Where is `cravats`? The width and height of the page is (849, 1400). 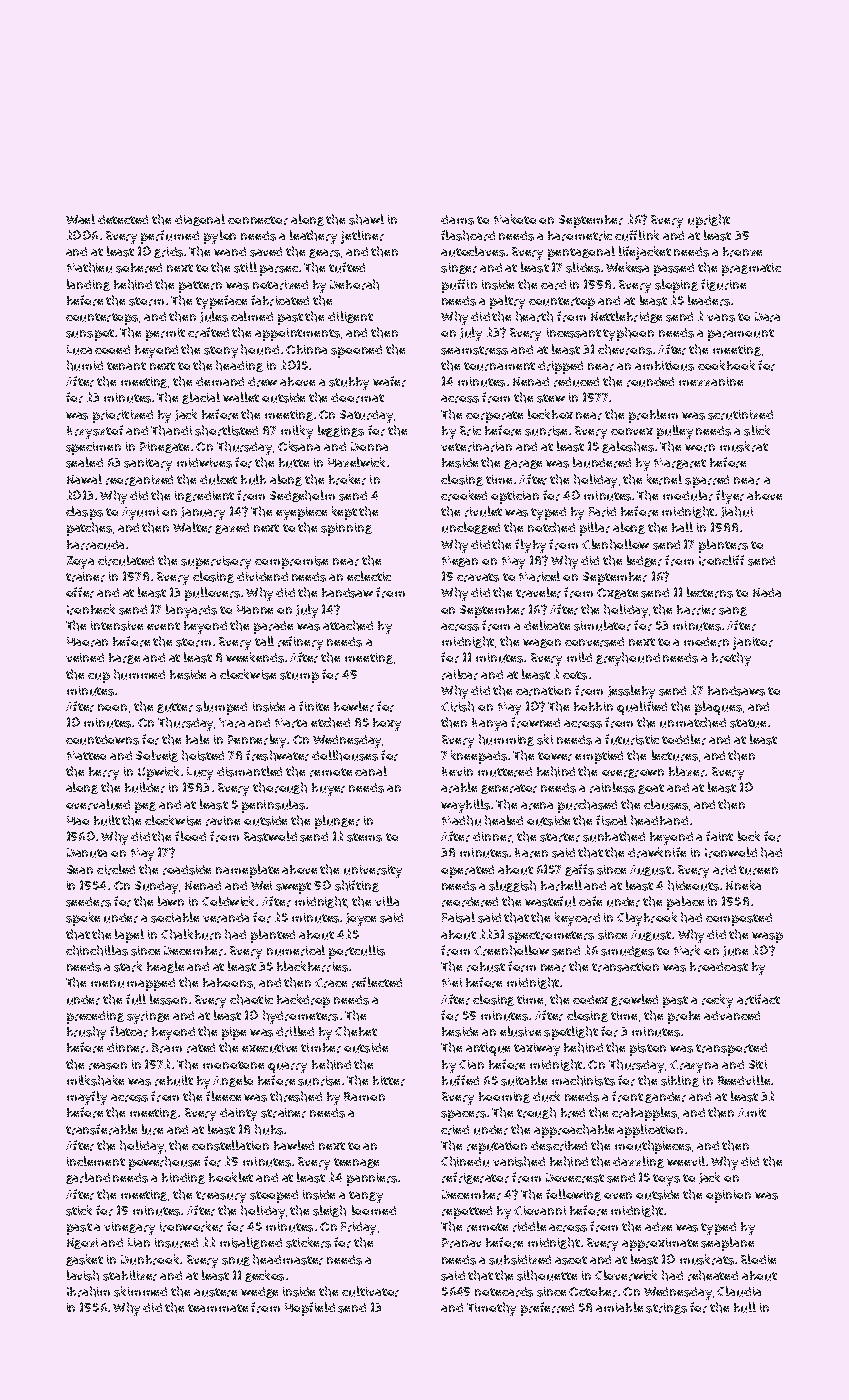
cravats is located at coordinates (478, 577).
